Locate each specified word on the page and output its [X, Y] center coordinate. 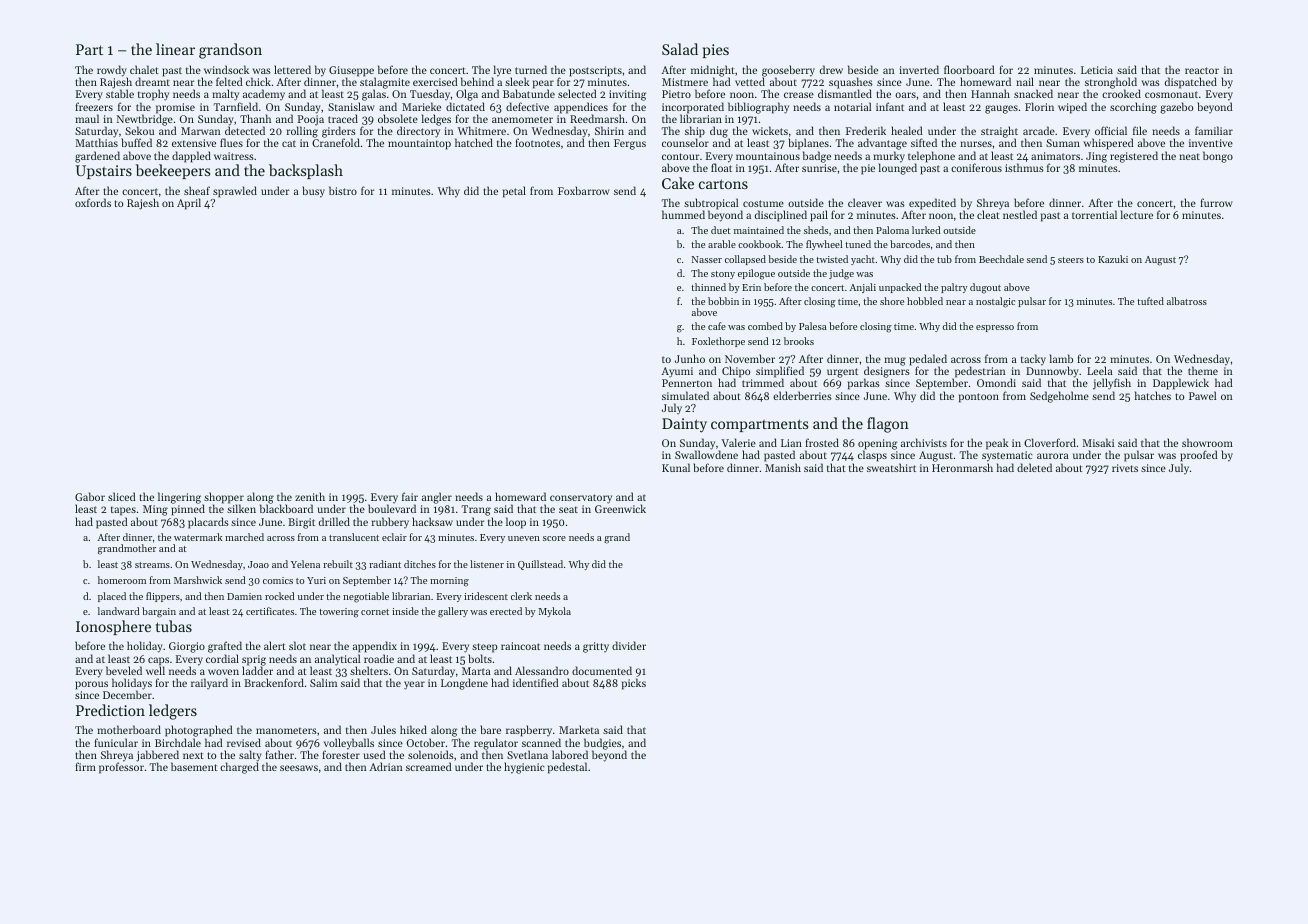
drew [831, 69]
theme [1203, 370]
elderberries [802, 395]
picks [634, 684]
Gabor [90, 496]
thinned [708, 287]
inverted [919, 69]
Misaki [1098, 442]
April [189, 204]
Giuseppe [351, 71]
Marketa [579, 729]
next [193, 755]
